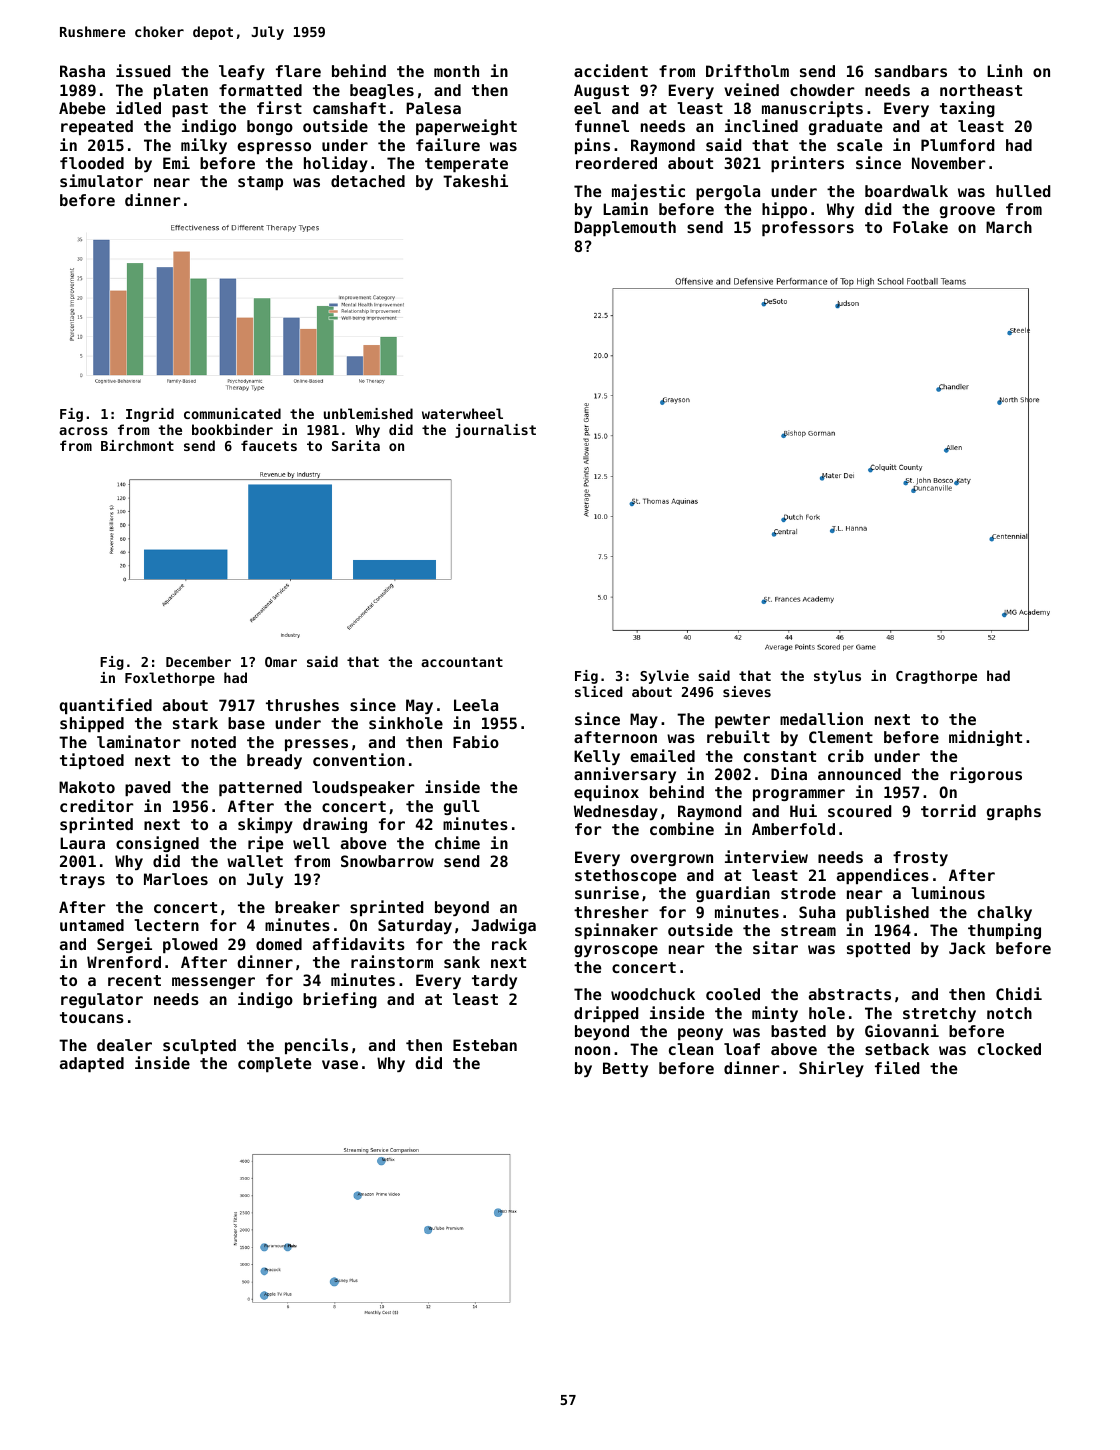  Describe the element at coordinates (485, 1045) in the document. I see `Esteban` at that location.
